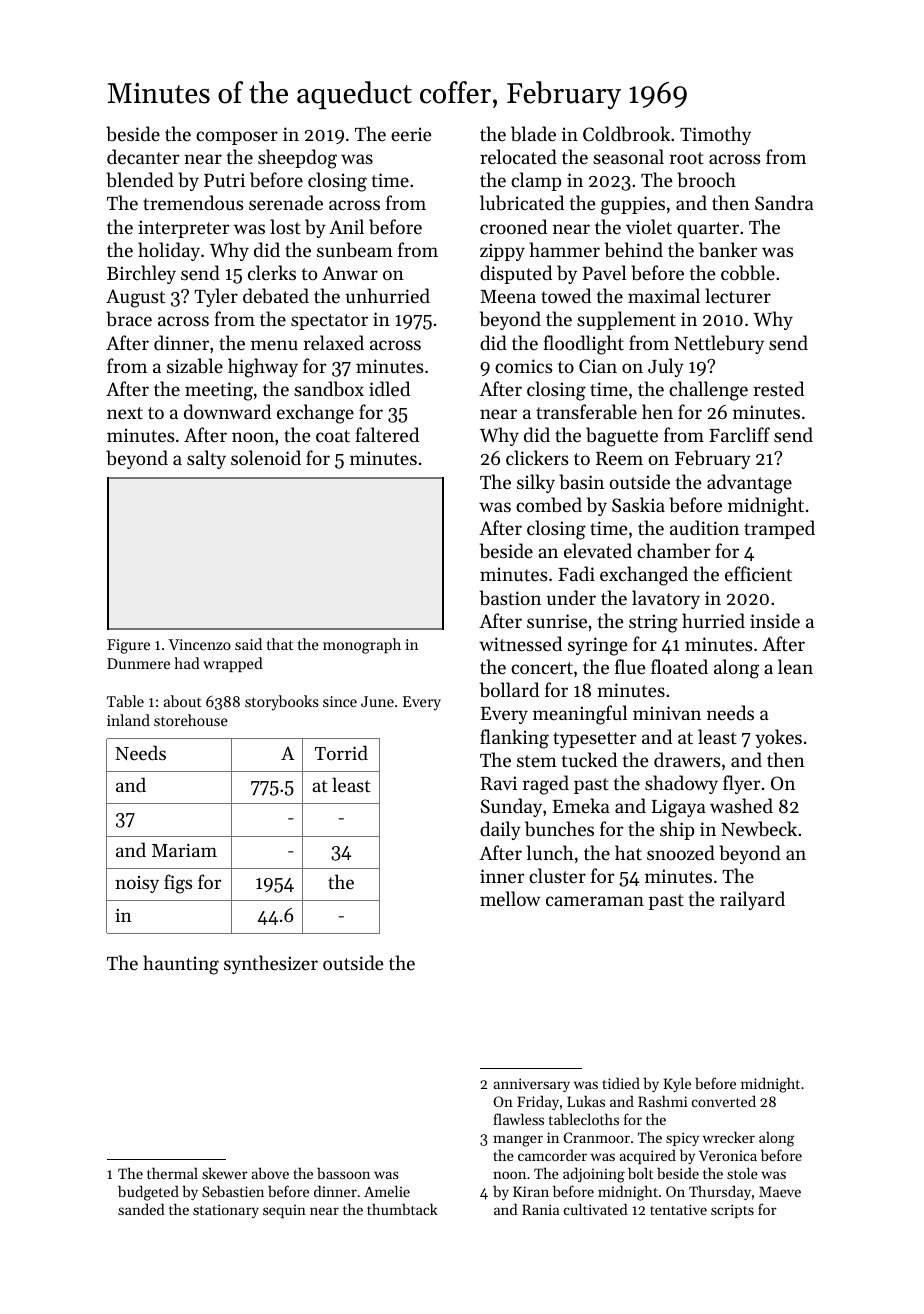 Image resolution: width=924 pixels, height=1314 pixels. Describe the element at coordinates (531, 1191) in the screenshot. I see `Kiran` at that location.
